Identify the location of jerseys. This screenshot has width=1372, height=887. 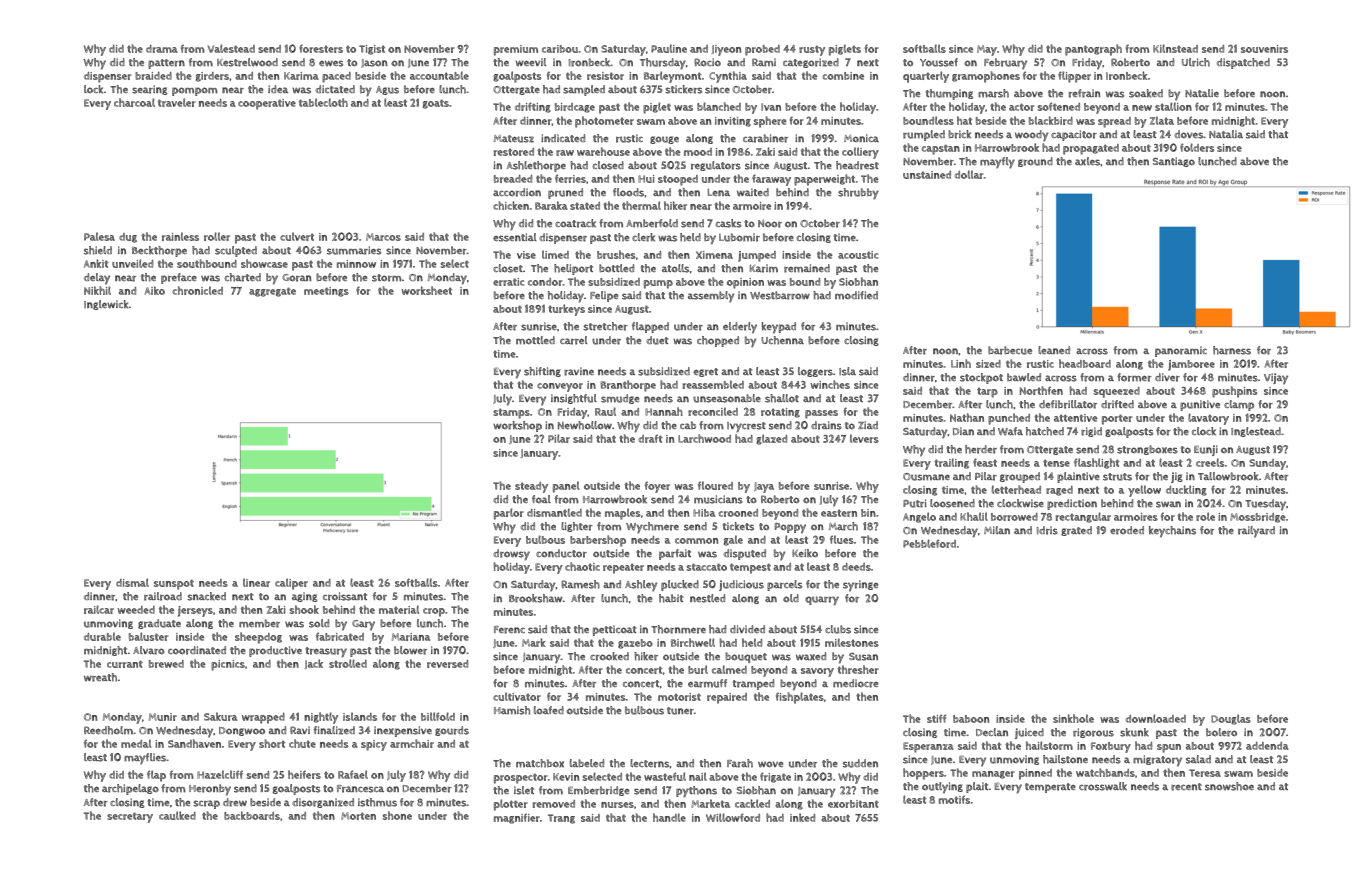
(195, 611).
